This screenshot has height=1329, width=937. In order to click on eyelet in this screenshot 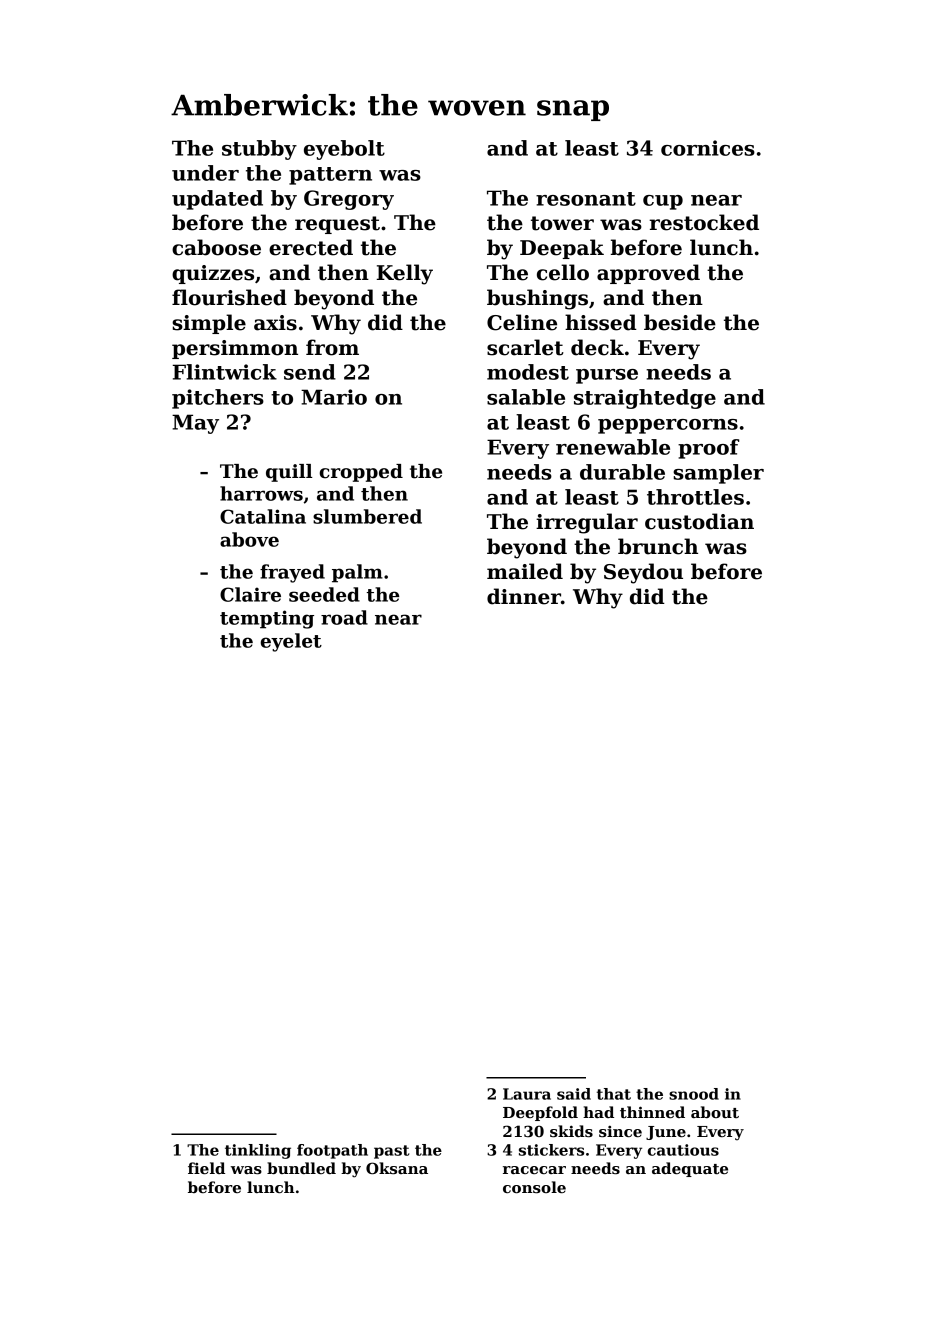, I will do `click(291, 642)`.
